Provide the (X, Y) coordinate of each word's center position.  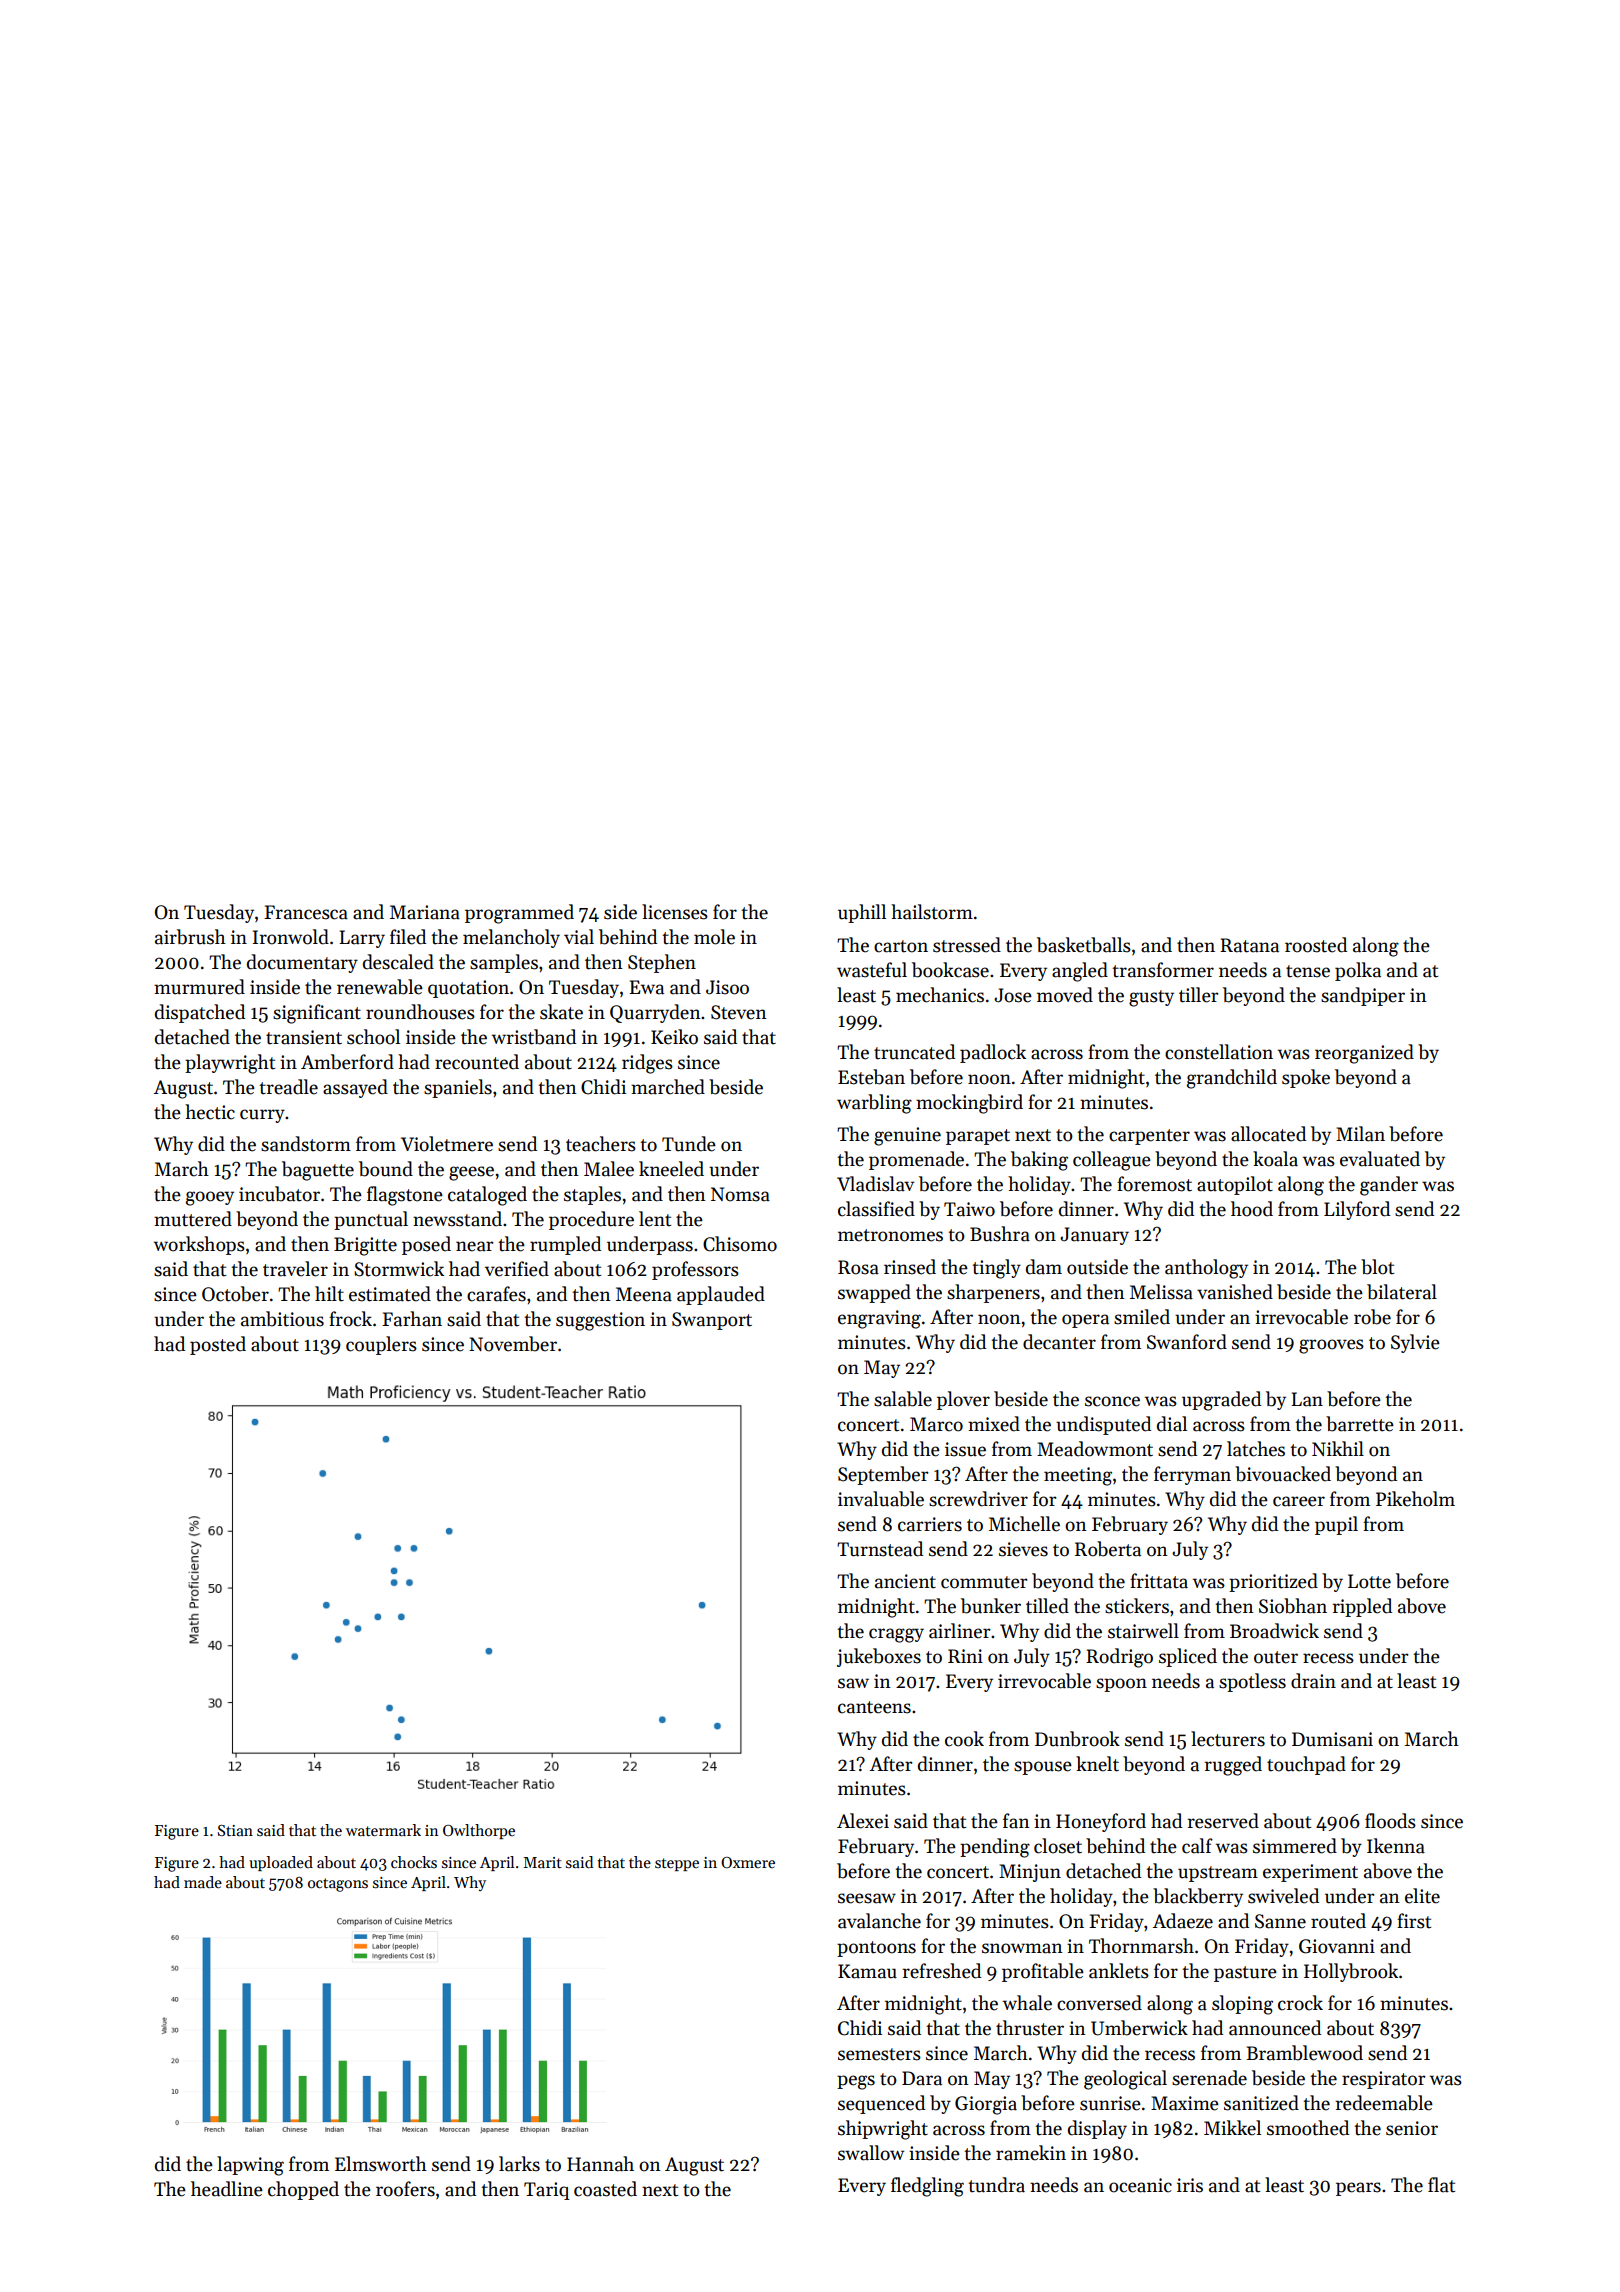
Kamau (867, 1971)
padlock (993, 1053)
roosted (1316, 945)
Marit (543, 1862)
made (203, 1882)
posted (218, 1345)
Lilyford (1357, 1210)
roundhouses (420, 1012)
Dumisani (1332, 1739)
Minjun (1030, 1873)
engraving (879, 1319)
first (1414, 1921)
